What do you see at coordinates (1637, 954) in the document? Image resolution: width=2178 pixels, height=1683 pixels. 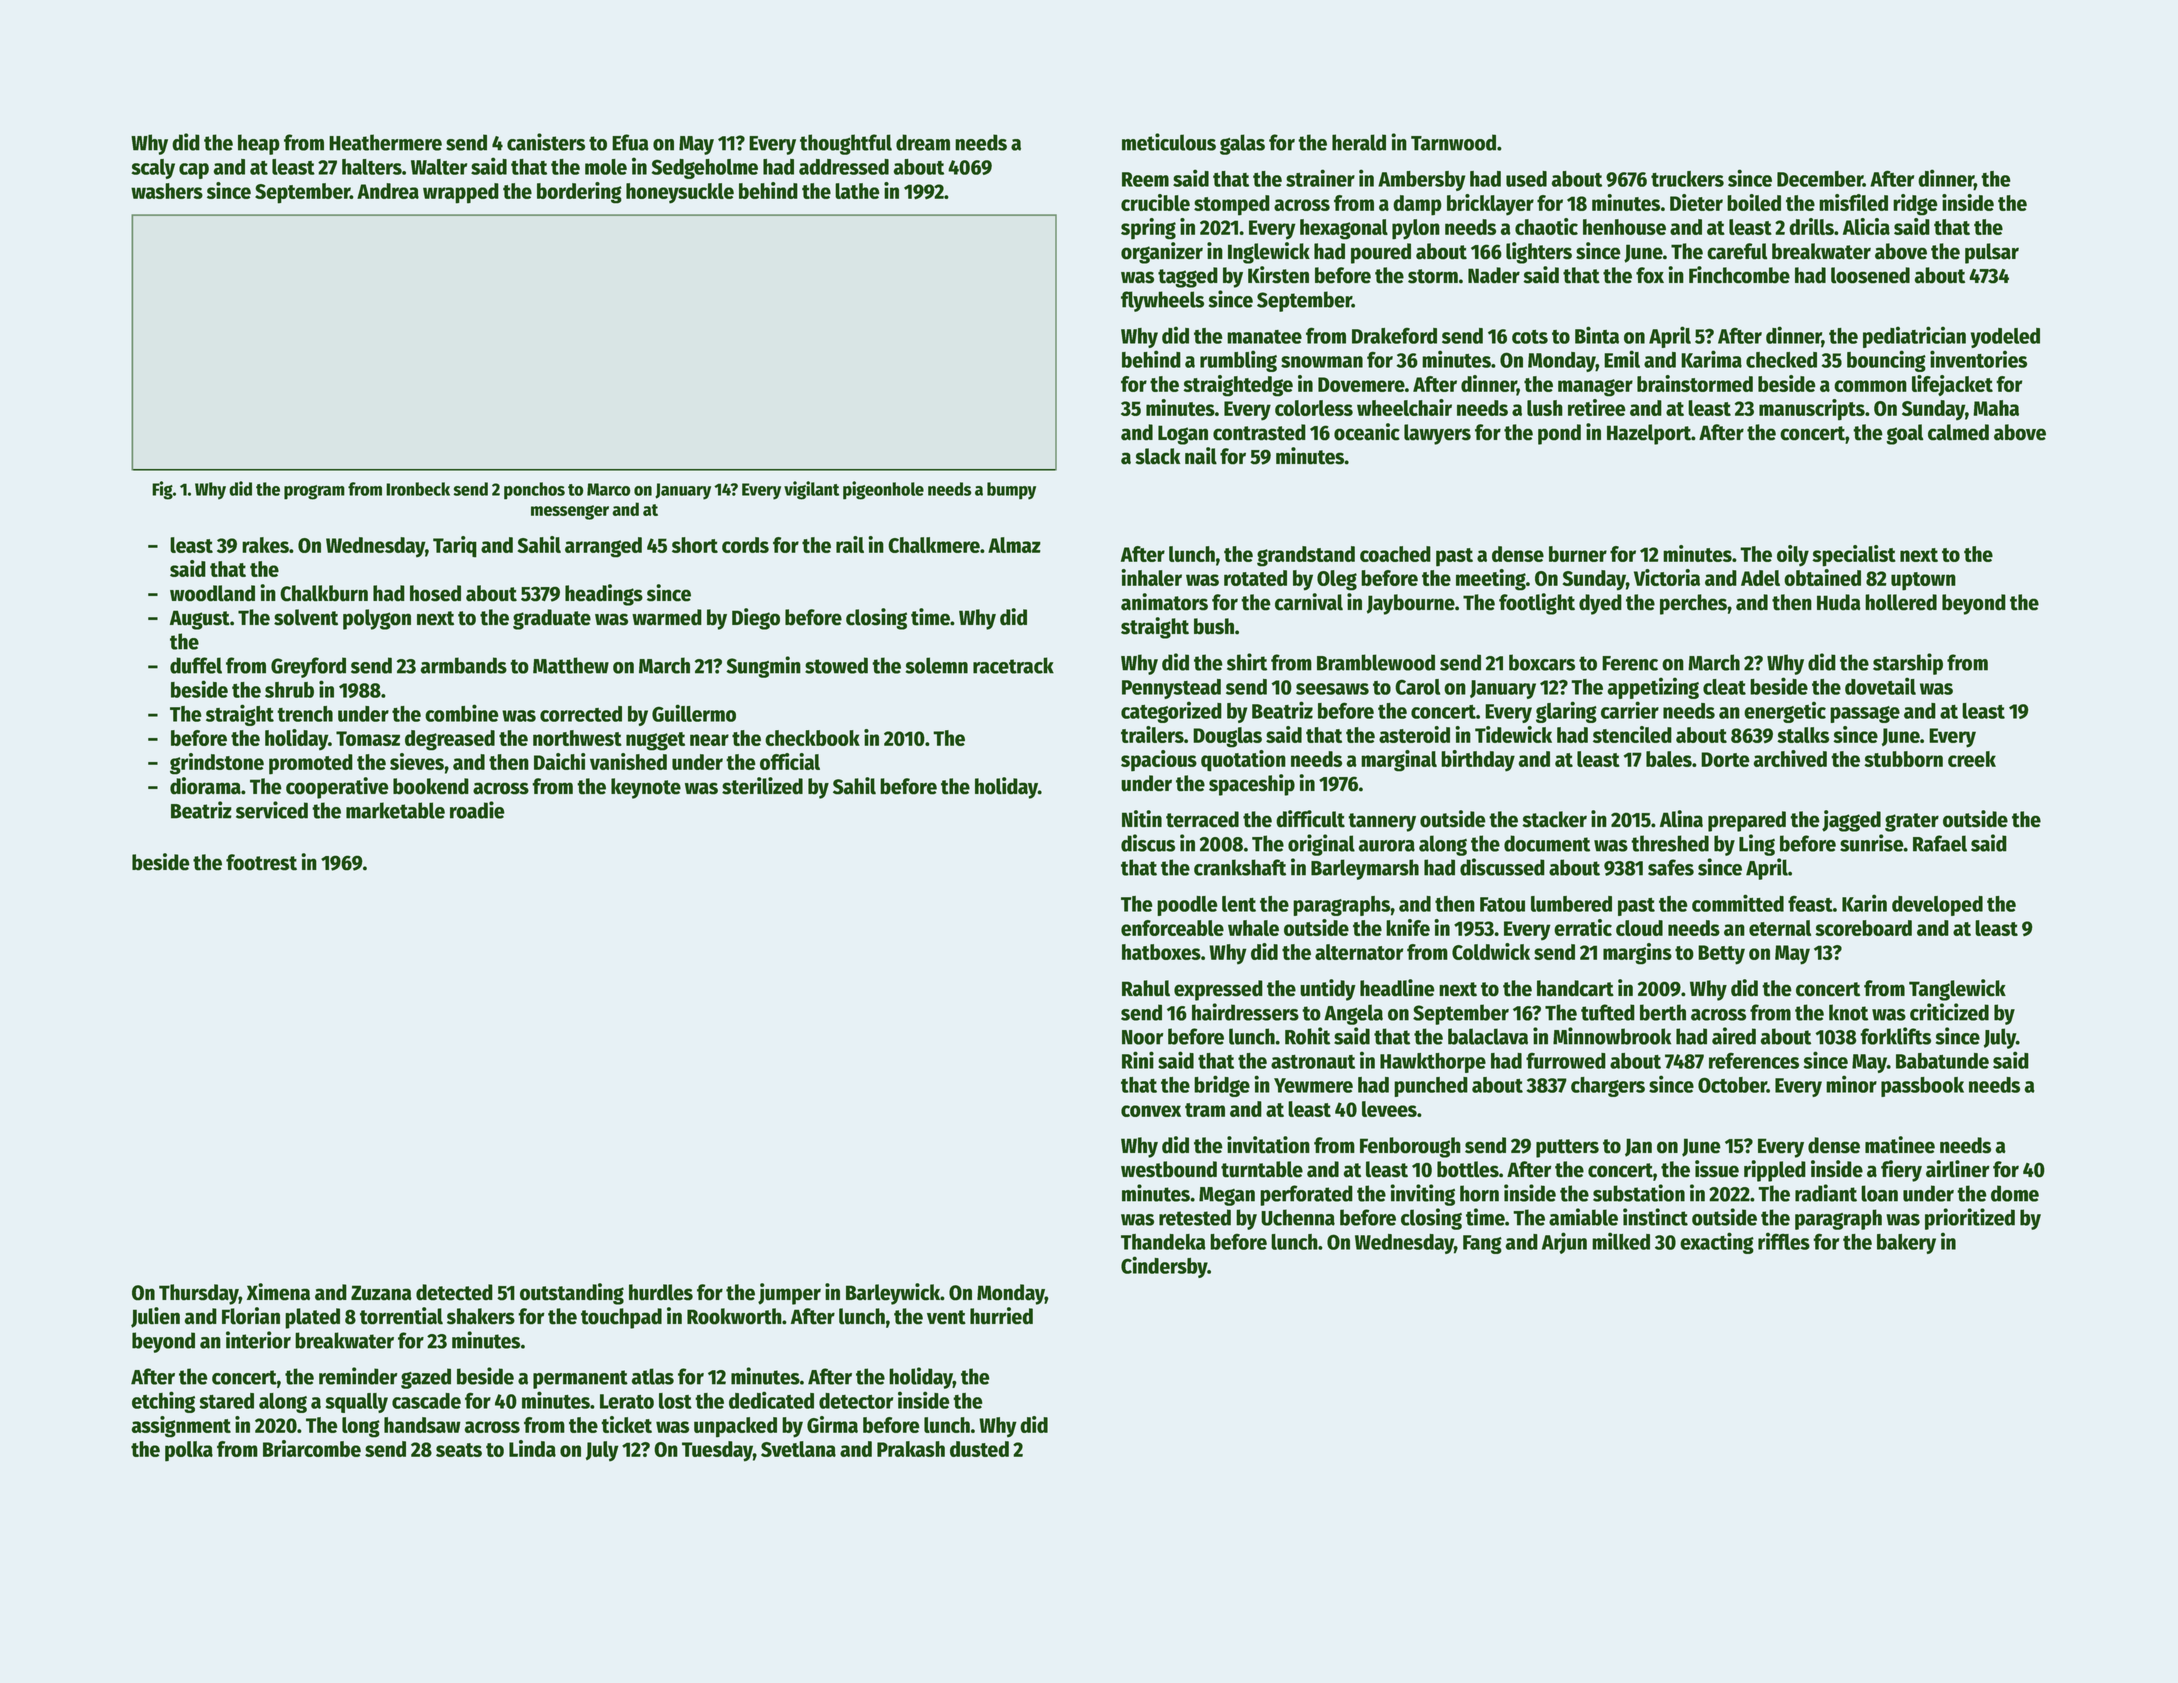 I see `margins` at bounding box center [1637, 954].
